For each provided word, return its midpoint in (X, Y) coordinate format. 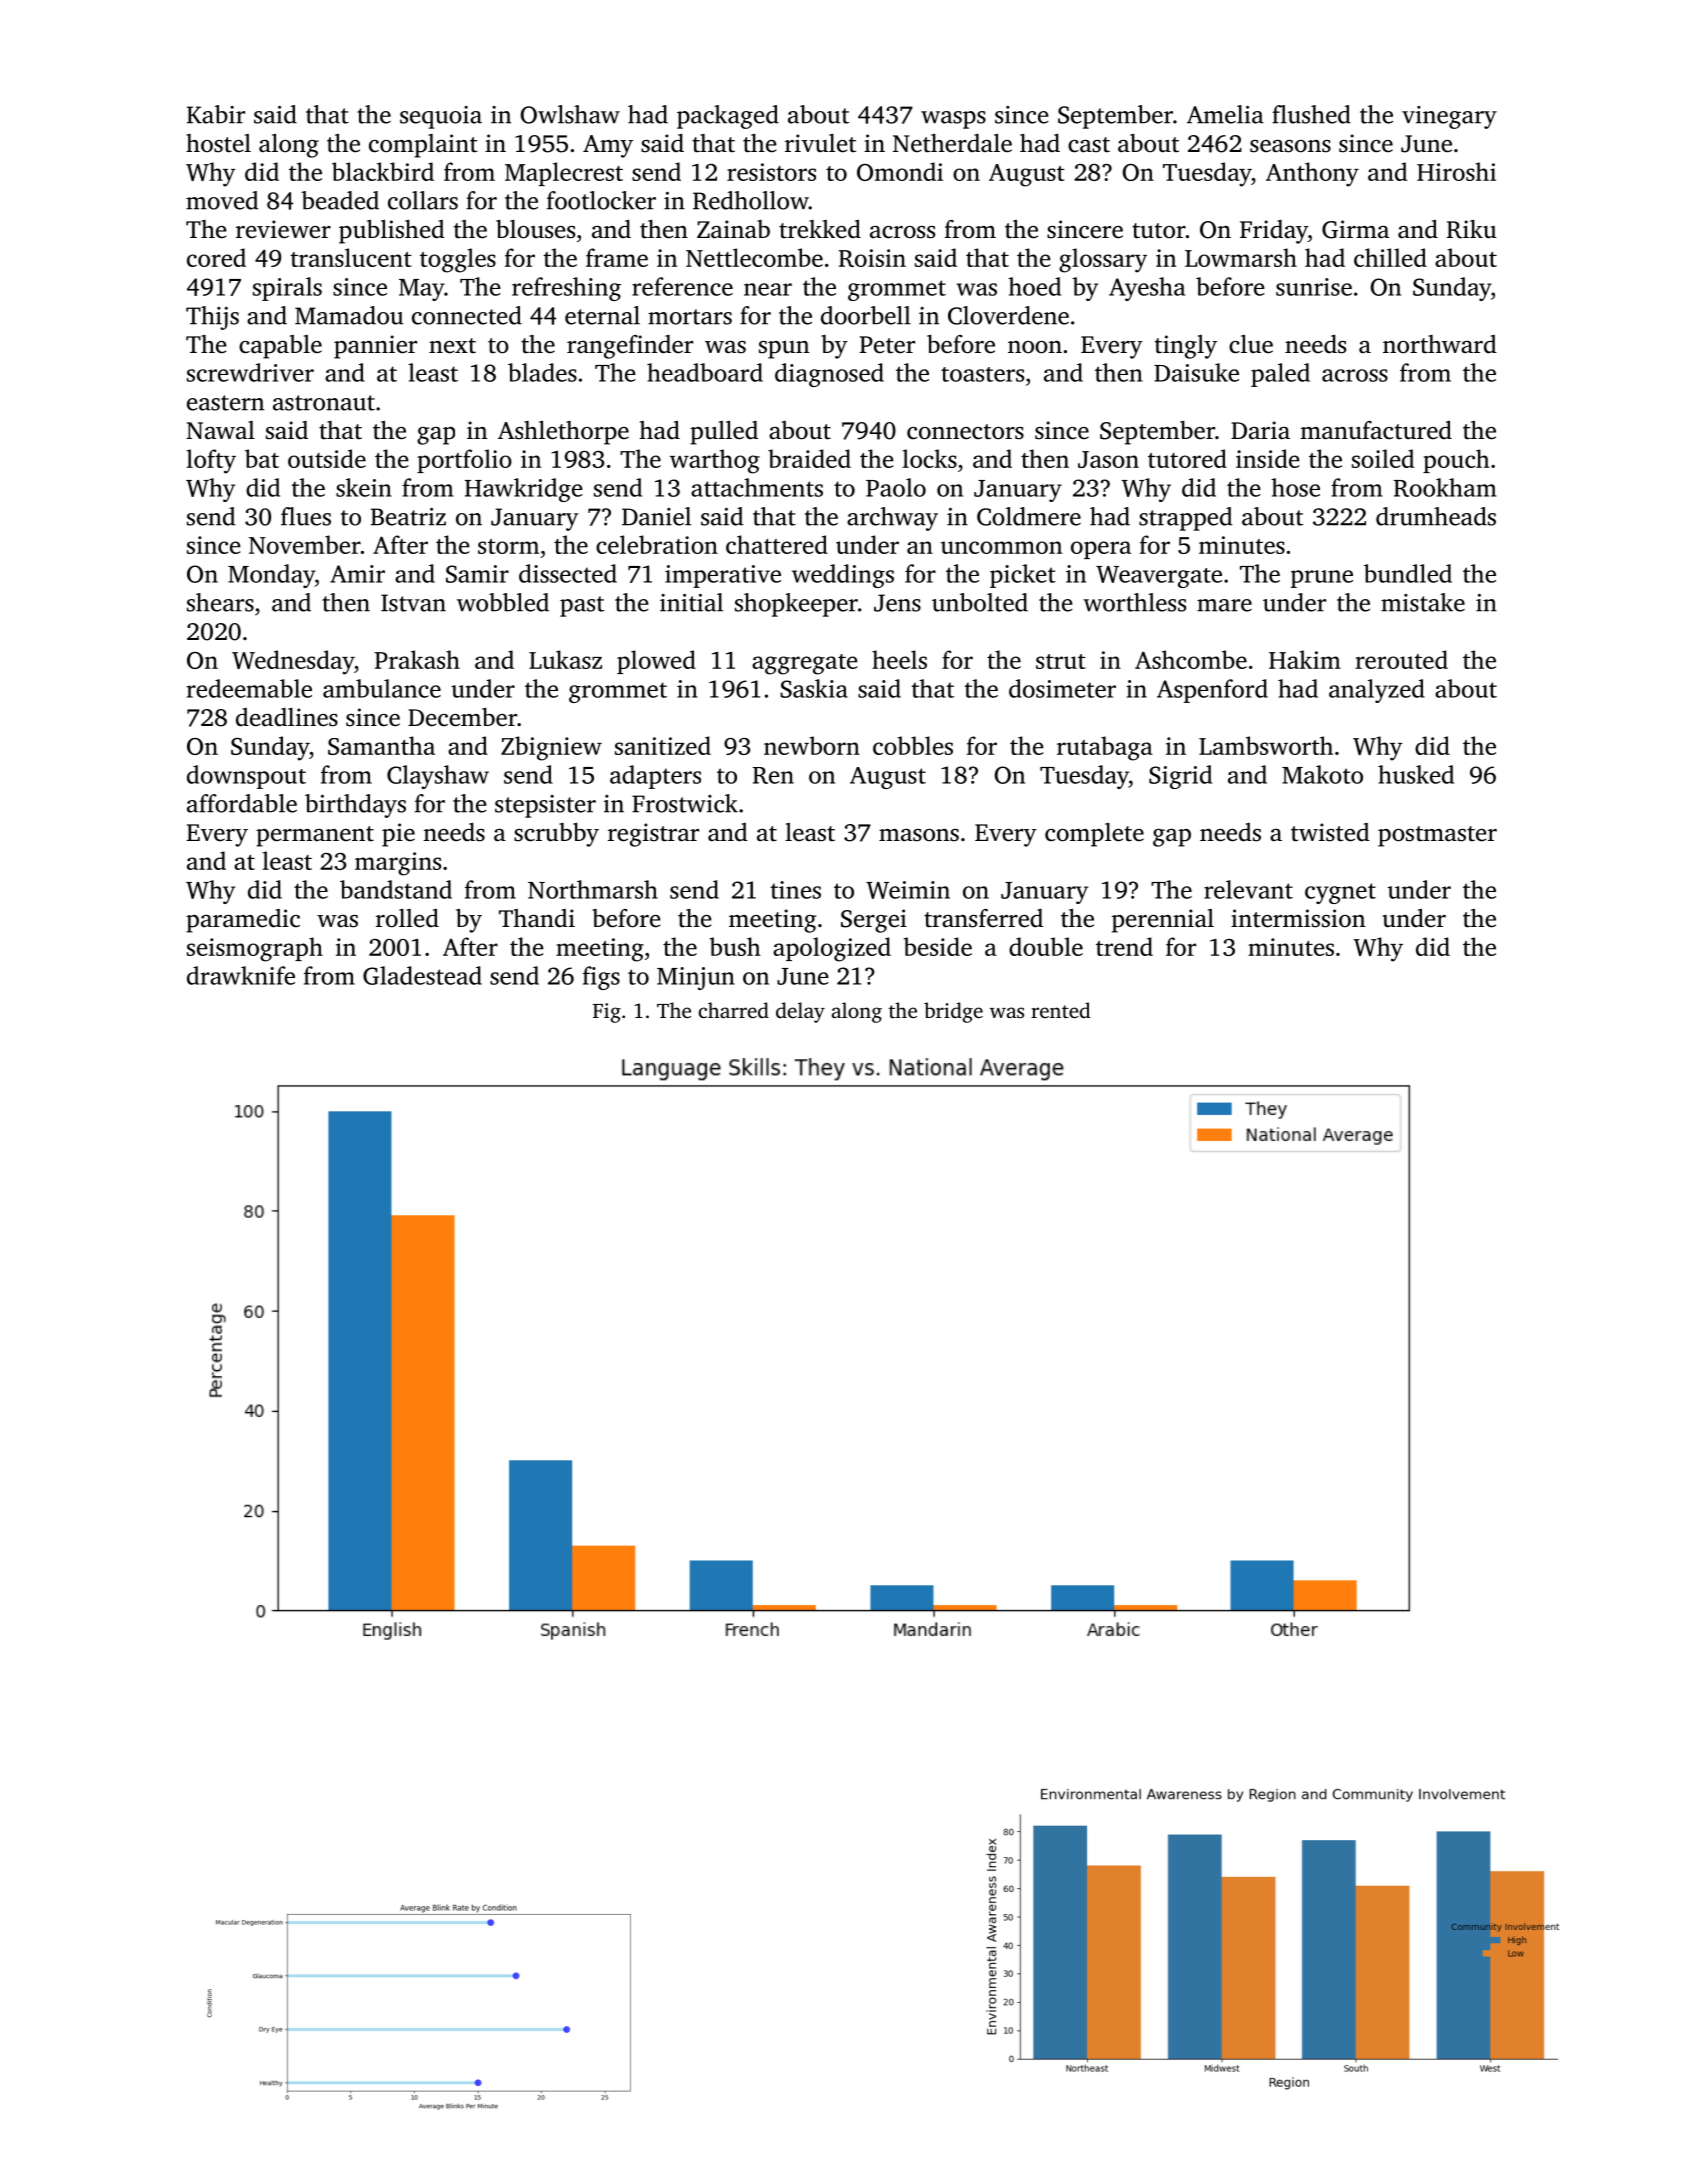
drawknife (241, 975)
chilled (1390, 257)
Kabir (216, 114)
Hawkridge (524, 490)
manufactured (1376, 430)
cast (1089, 145)
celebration (657, 544)
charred (734, 1010)
